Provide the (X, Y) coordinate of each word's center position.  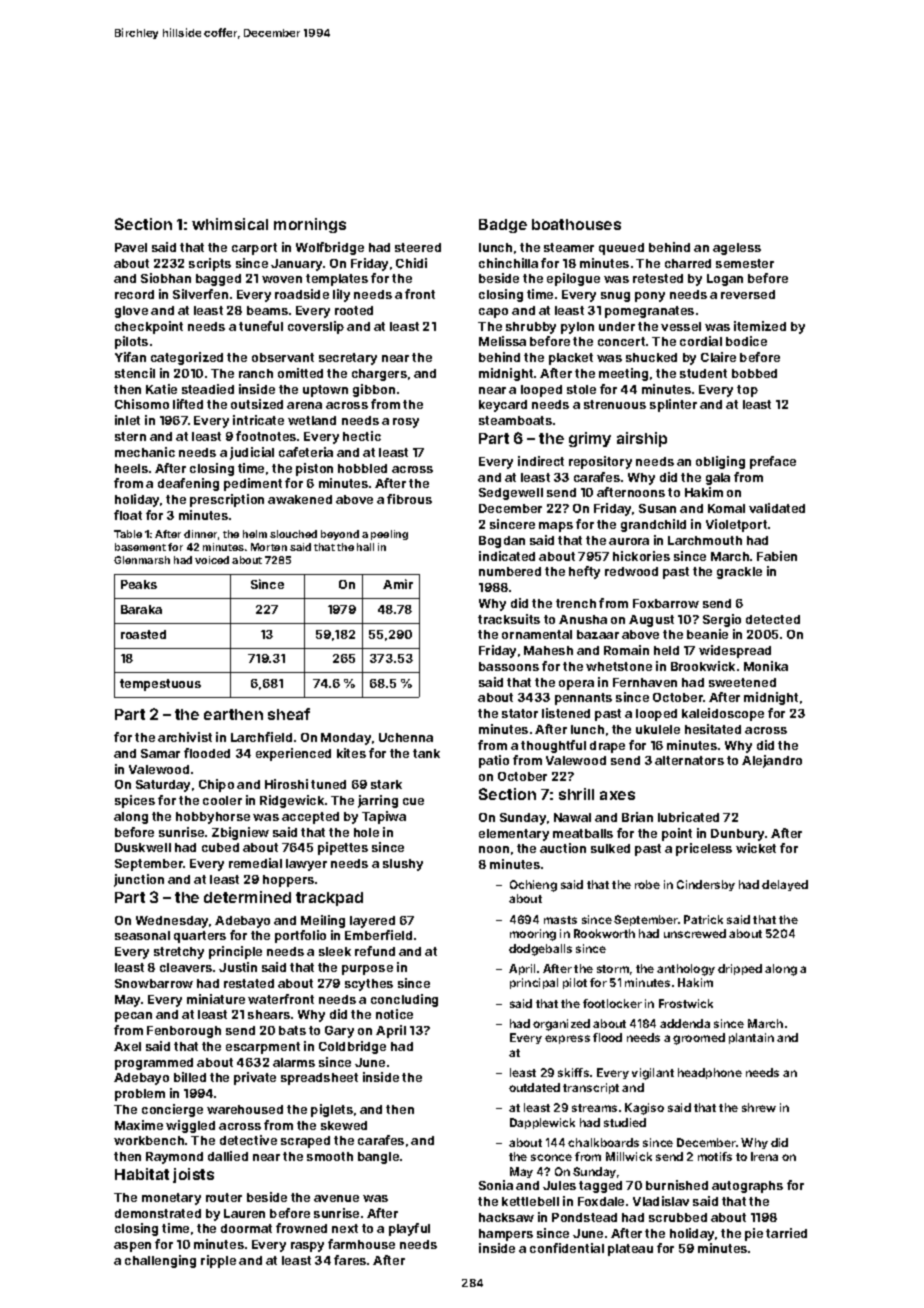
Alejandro (772, 761)
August (651, 621)
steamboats (515, 420)
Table (128, 534)
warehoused (245, 1109)
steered (418, 247)
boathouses (576, 224)
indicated (507, 556)
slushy (403, 865)
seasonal (142, 935)
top (747, 391)
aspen (132, 1247)
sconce (551, 1157)
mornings (310, 225)
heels (131, 468)
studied (625, 1122)
